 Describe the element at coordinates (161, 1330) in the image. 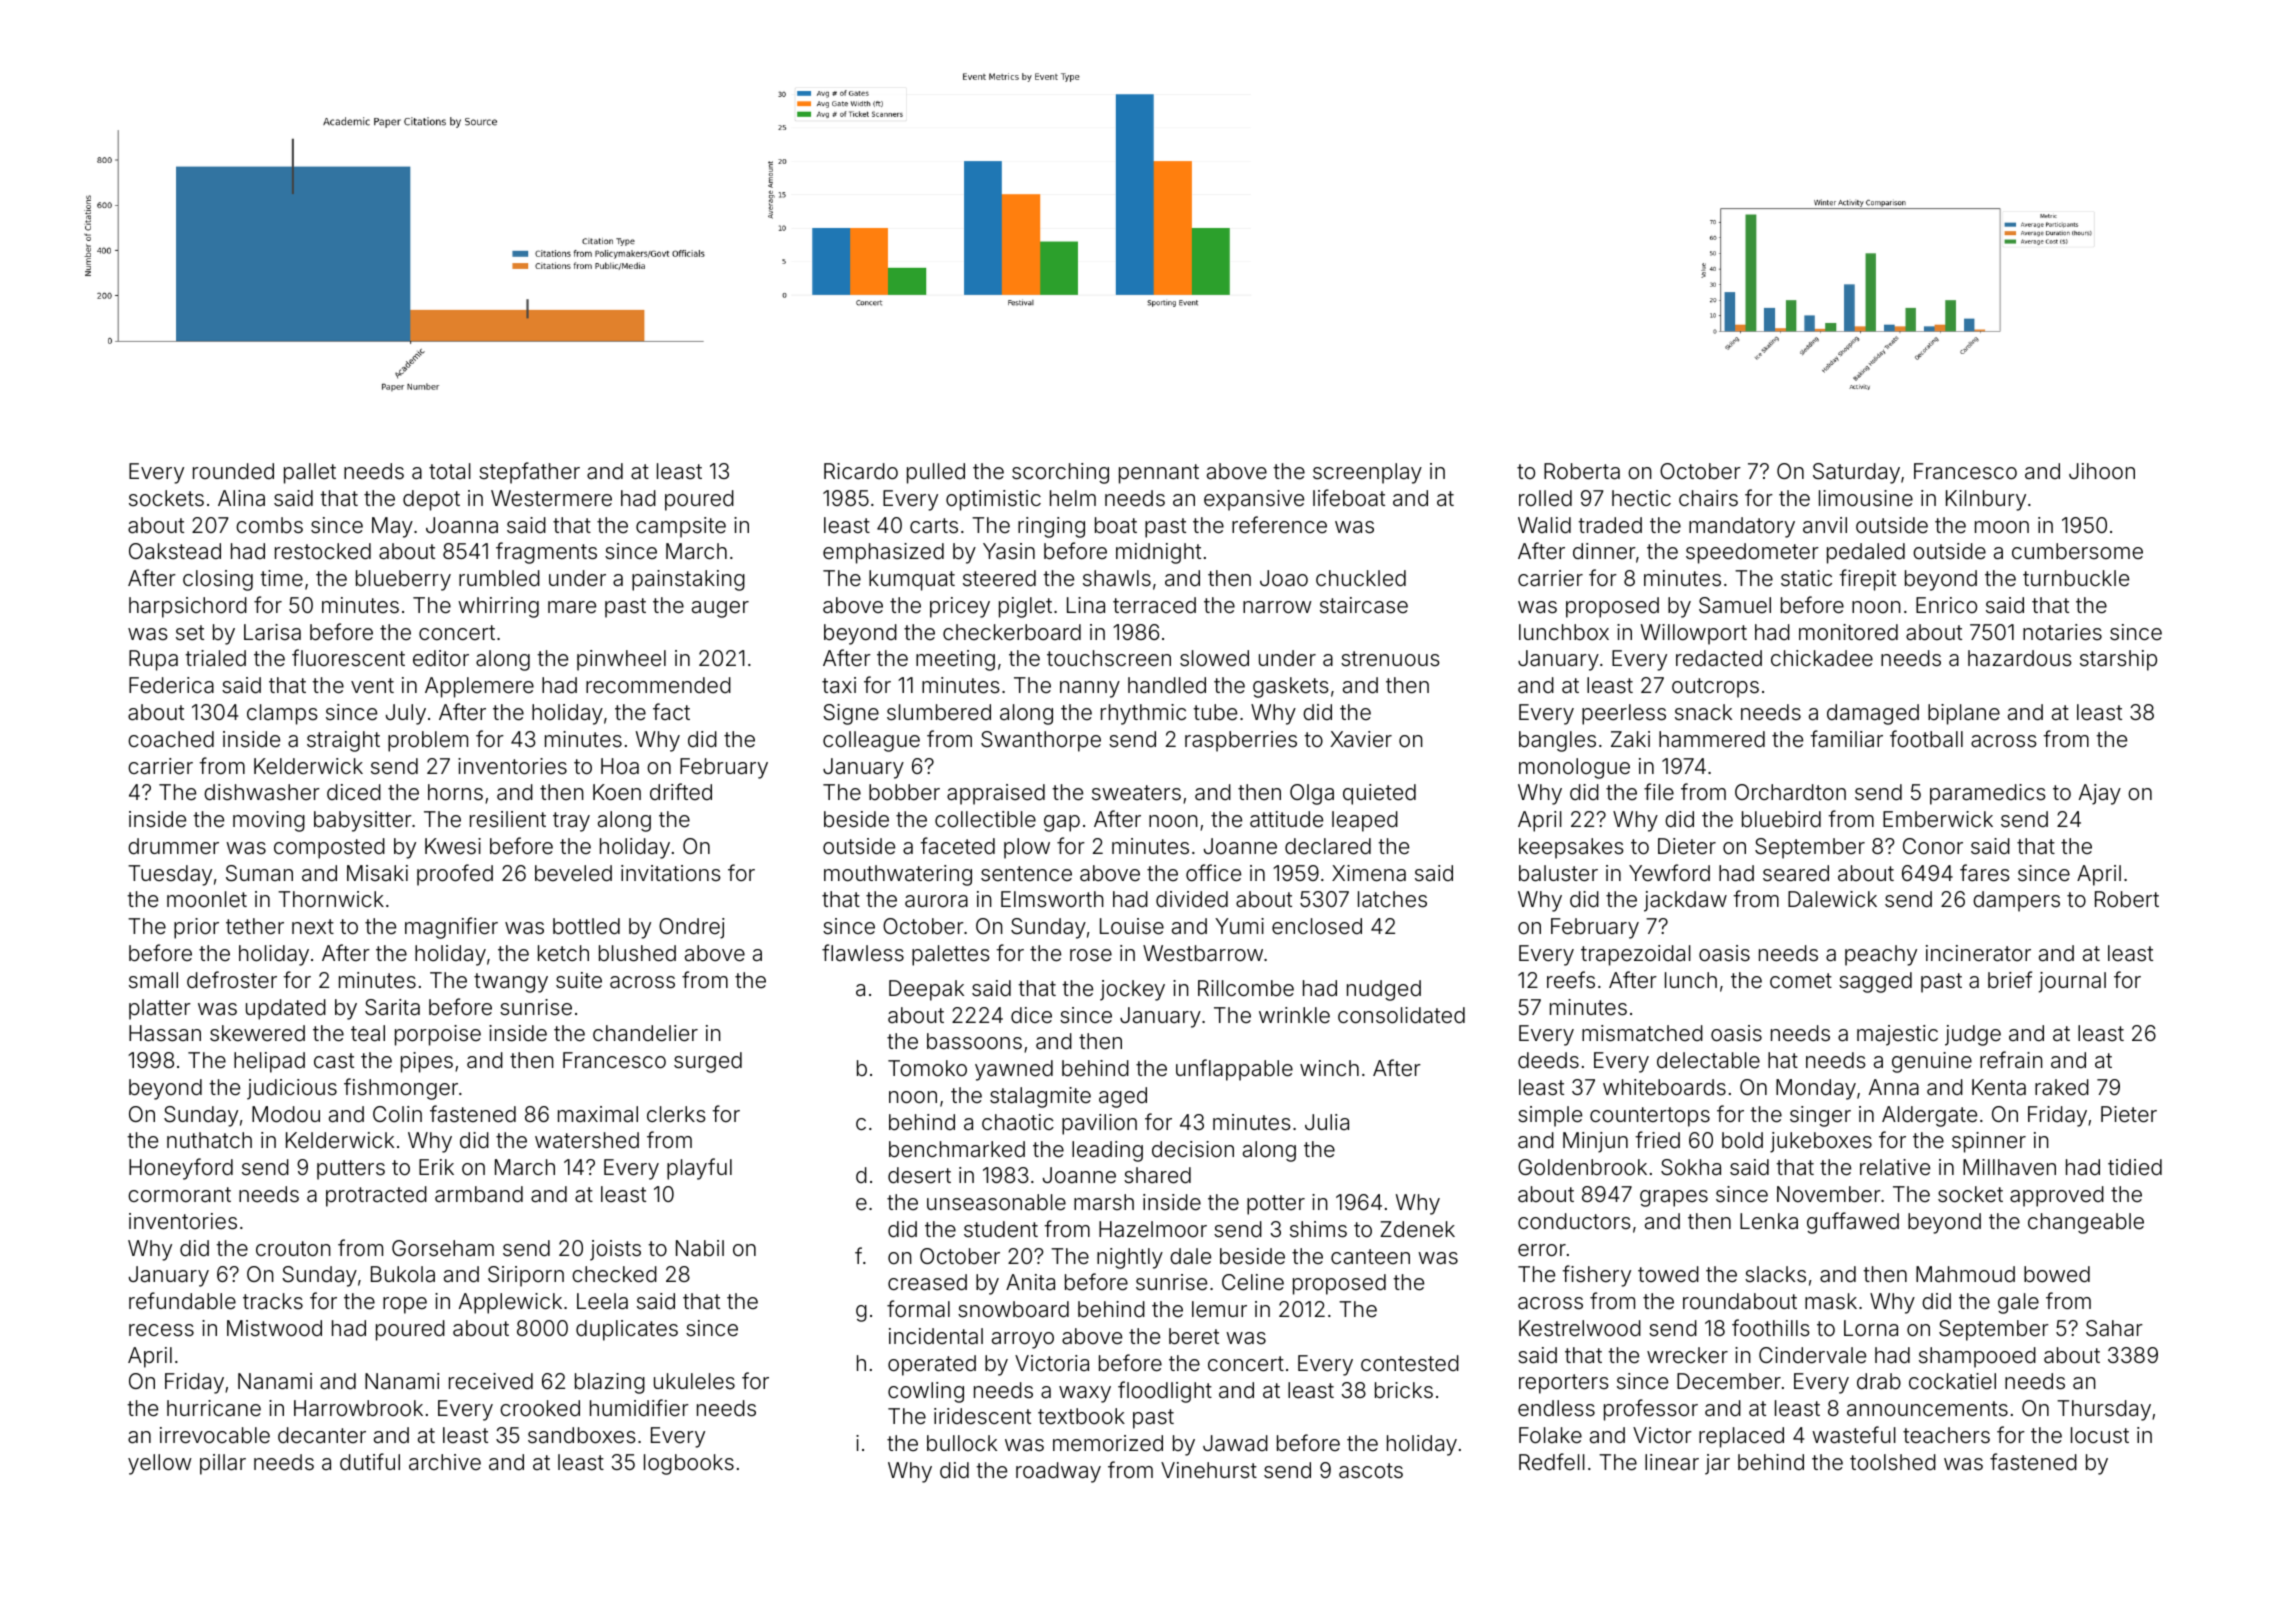

I see `recess` at that location.
